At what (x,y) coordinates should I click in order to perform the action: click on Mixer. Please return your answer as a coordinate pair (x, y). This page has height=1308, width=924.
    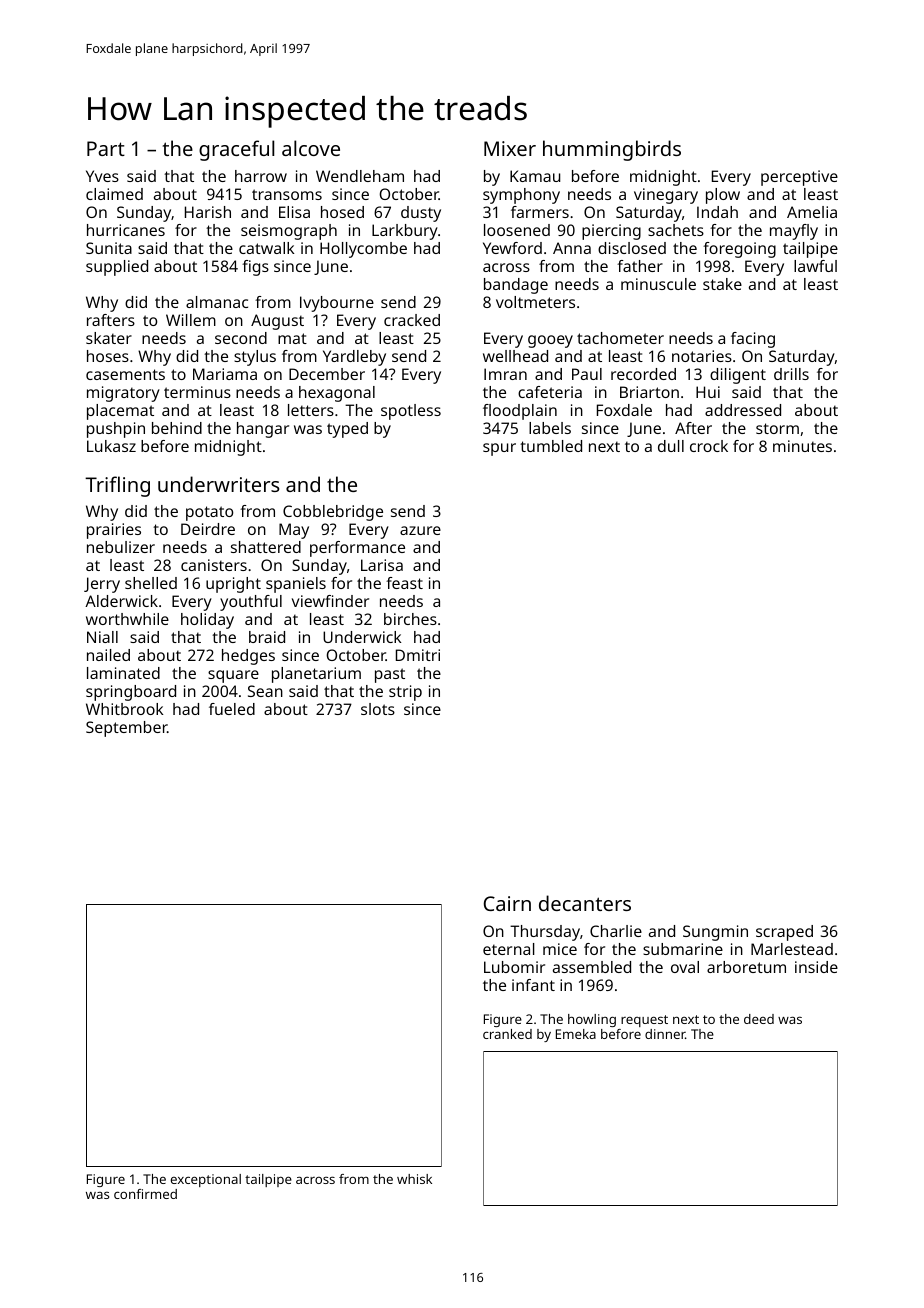
    Looking at the image, I should click on (510, 148).
